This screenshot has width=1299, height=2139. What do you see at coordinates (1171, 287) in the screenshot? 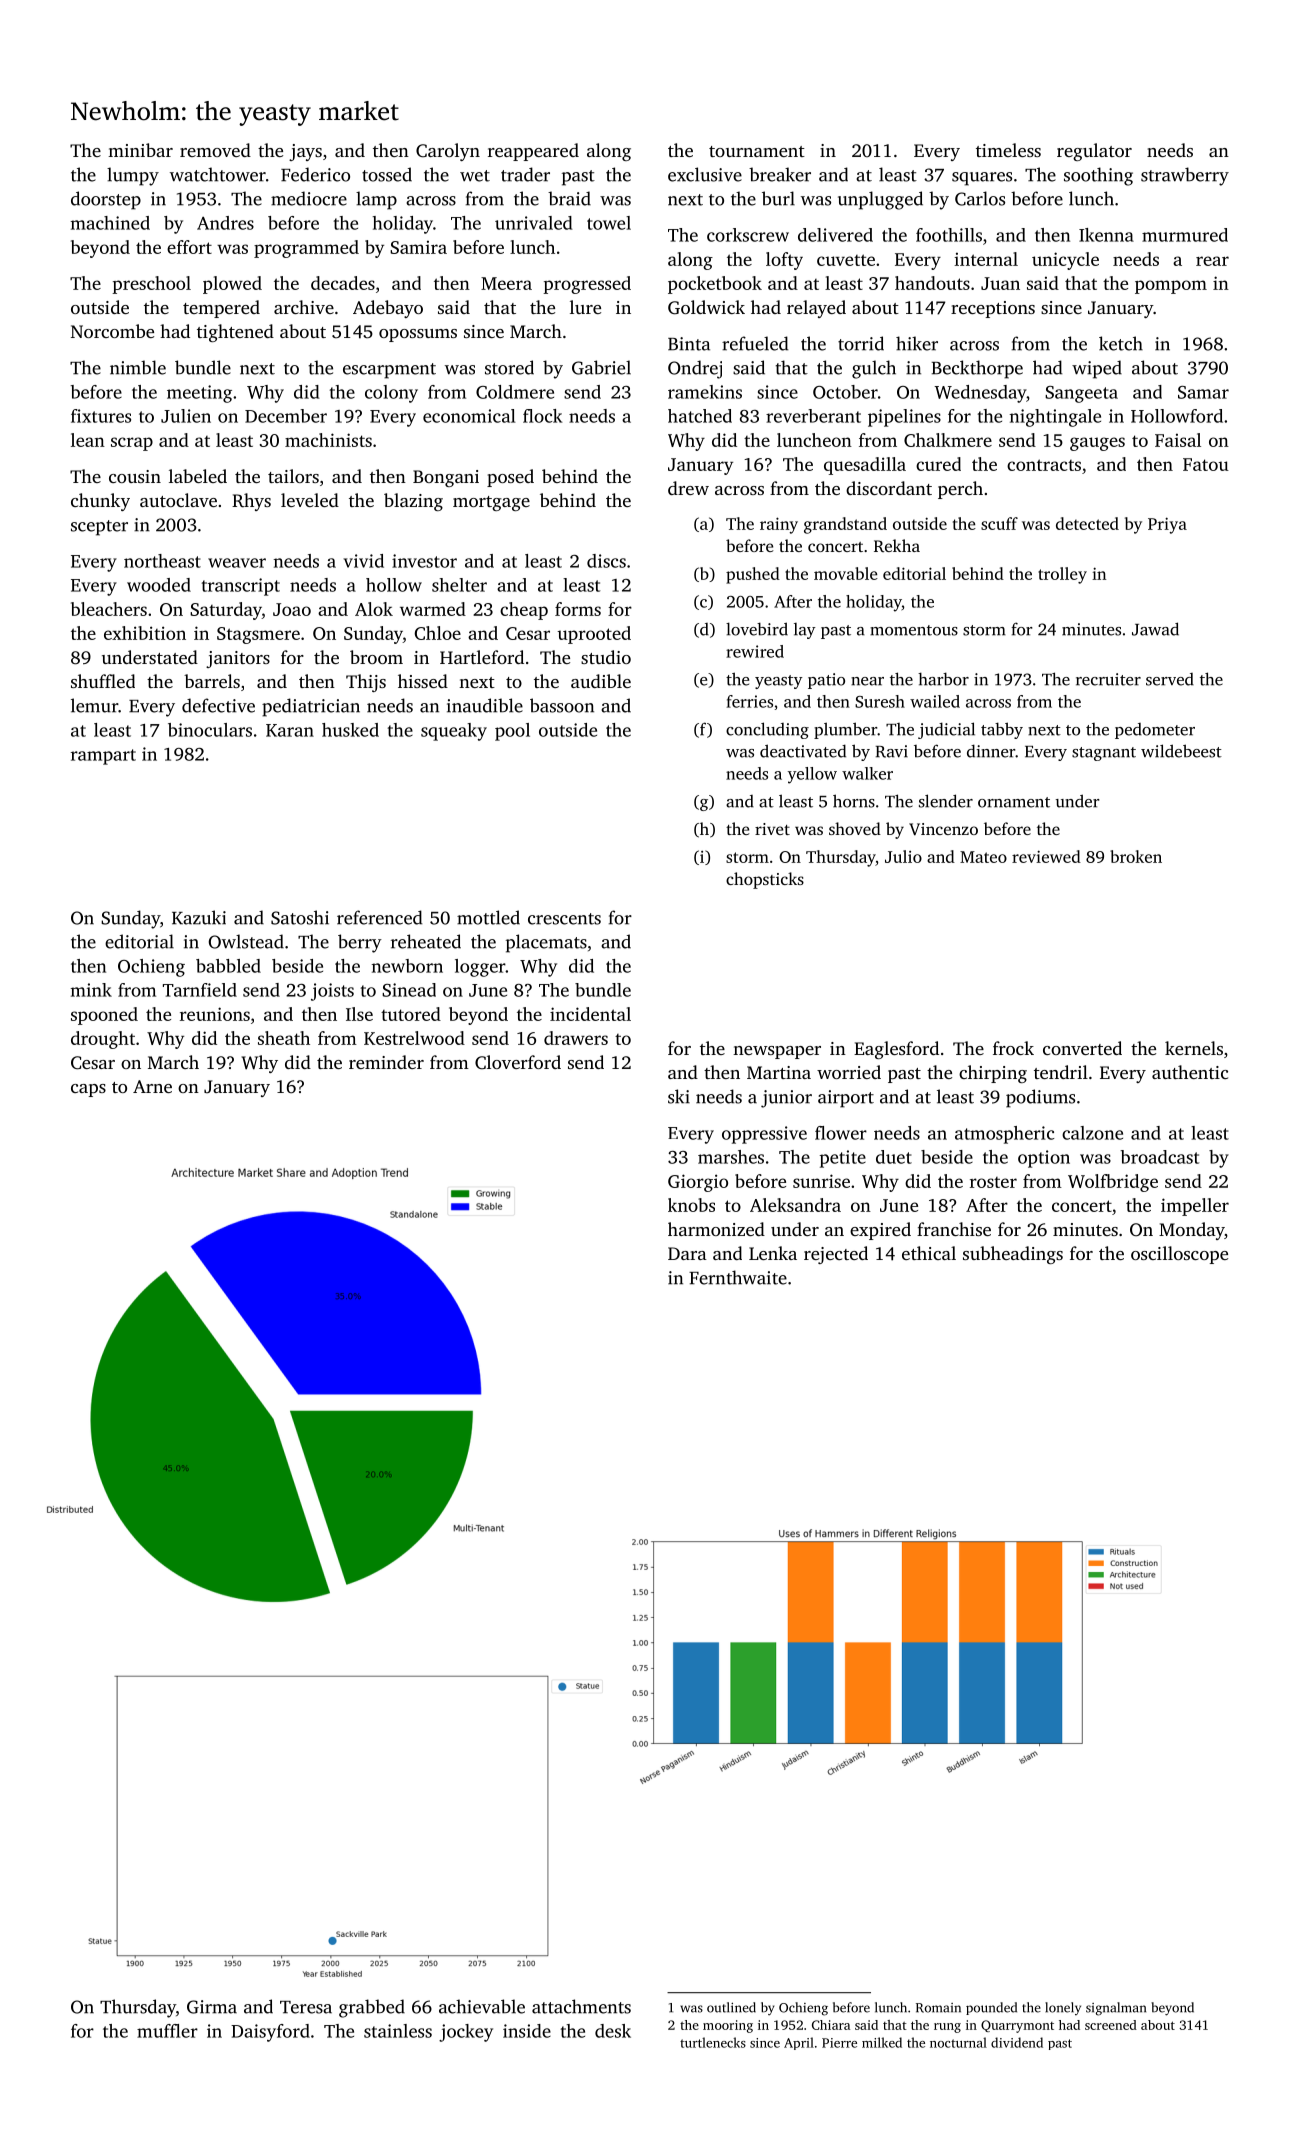
I see `pompom` at bounding box center [1171, 287].
